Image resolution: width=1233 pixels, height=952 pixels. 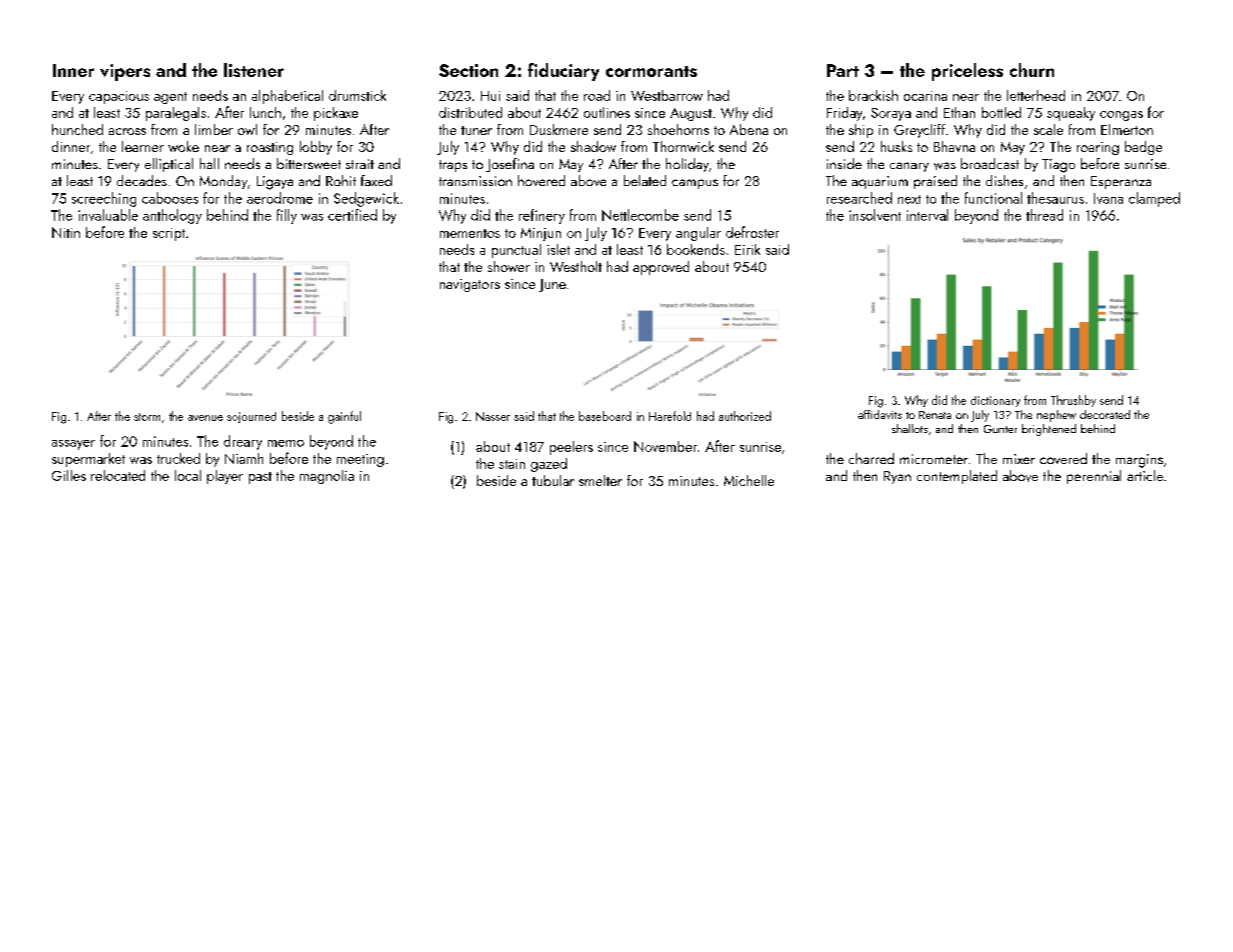 I want to click on Thrushby, so click(x=1073, y=401).
